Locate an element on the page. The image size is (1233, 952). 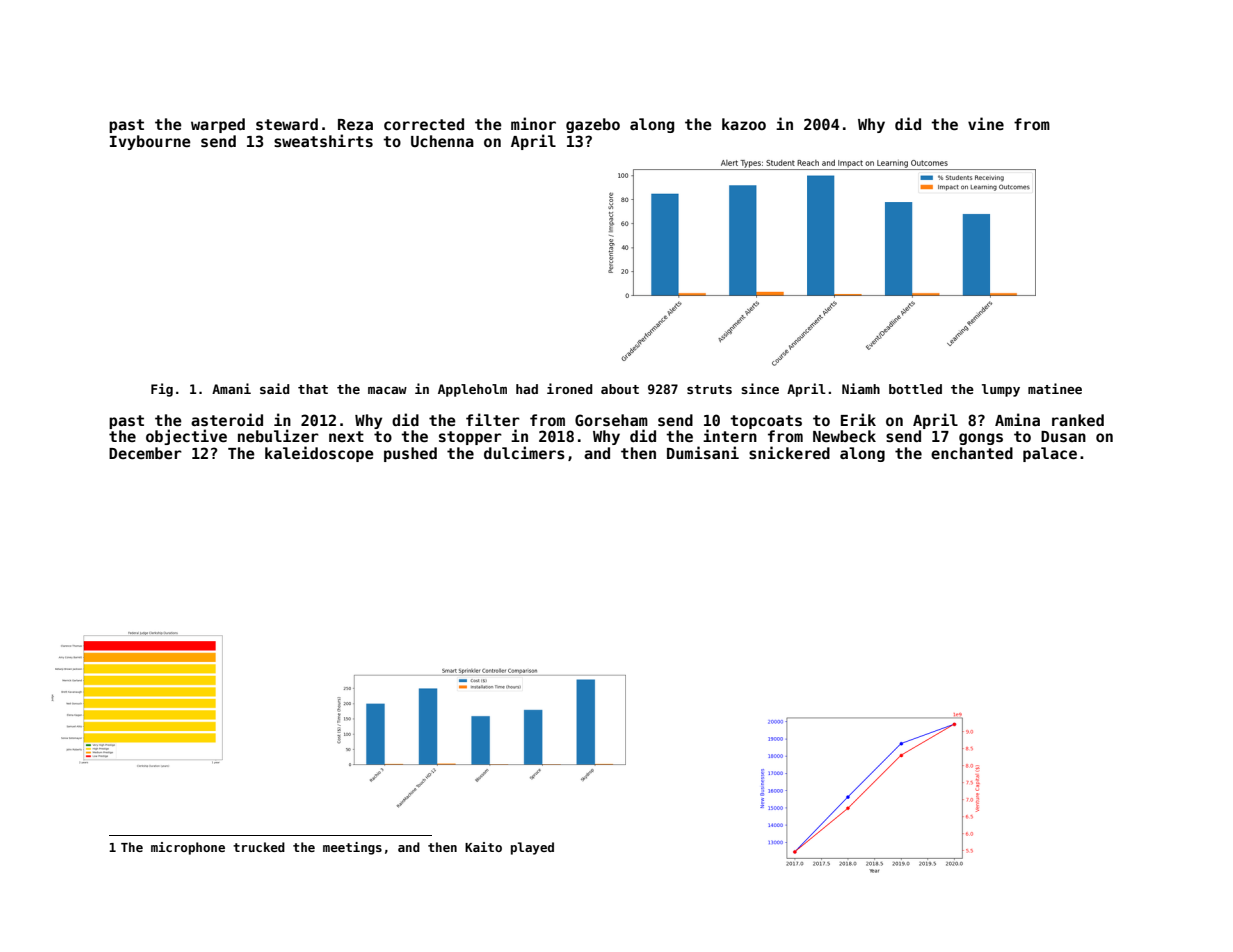
Appleholm is located at coordinates (472, 390).
